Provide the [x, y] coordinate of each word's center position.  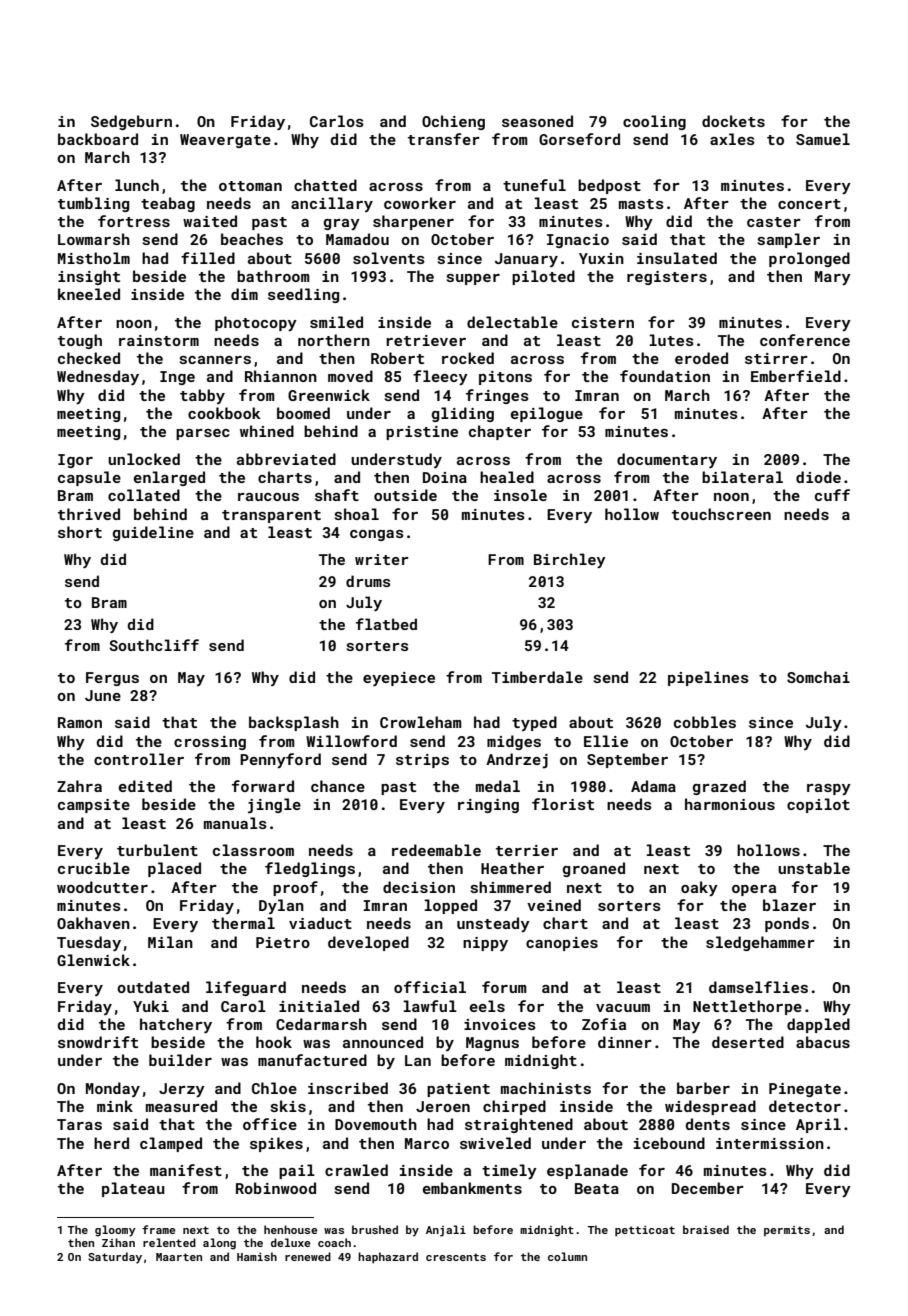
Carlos [337, 121]
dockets [733, 121]
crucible [94, 868]
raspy [829, 789]
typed [534, 723]
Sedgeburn [131, 122]
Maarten [179, 1257]
